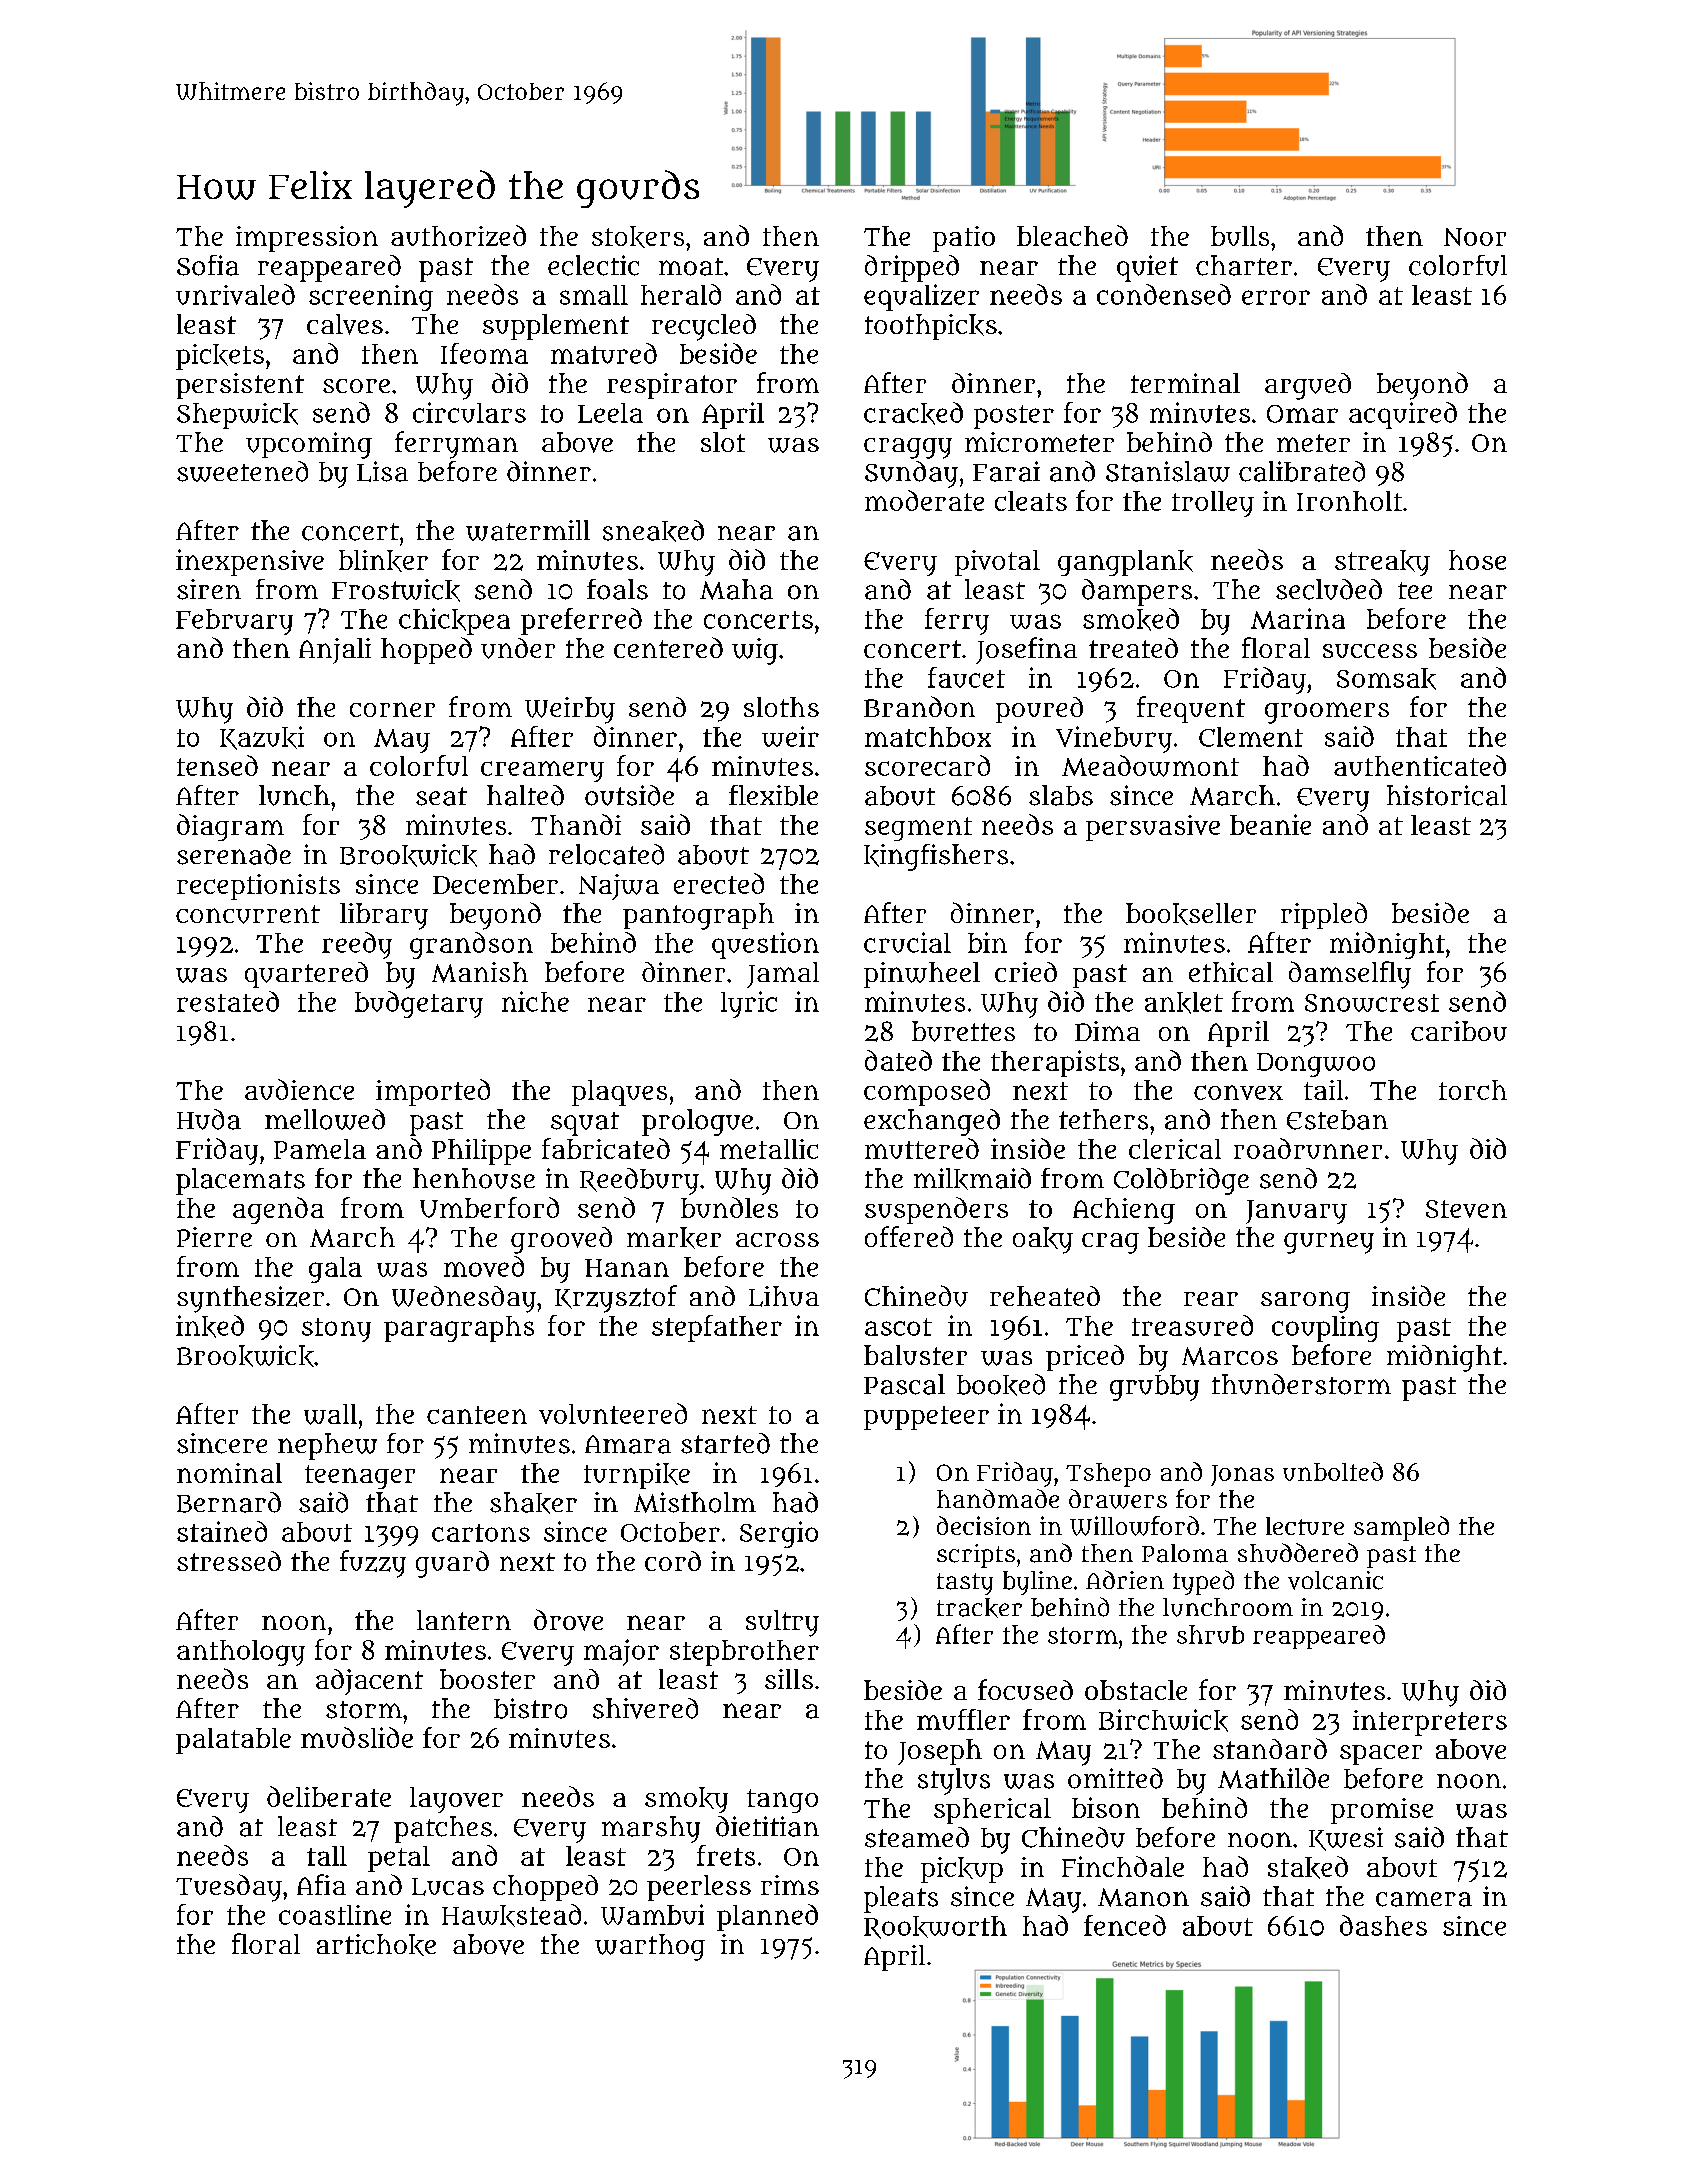 This page has height=2178, width=1683. I want to click on handmade, so click(998, 1498).
